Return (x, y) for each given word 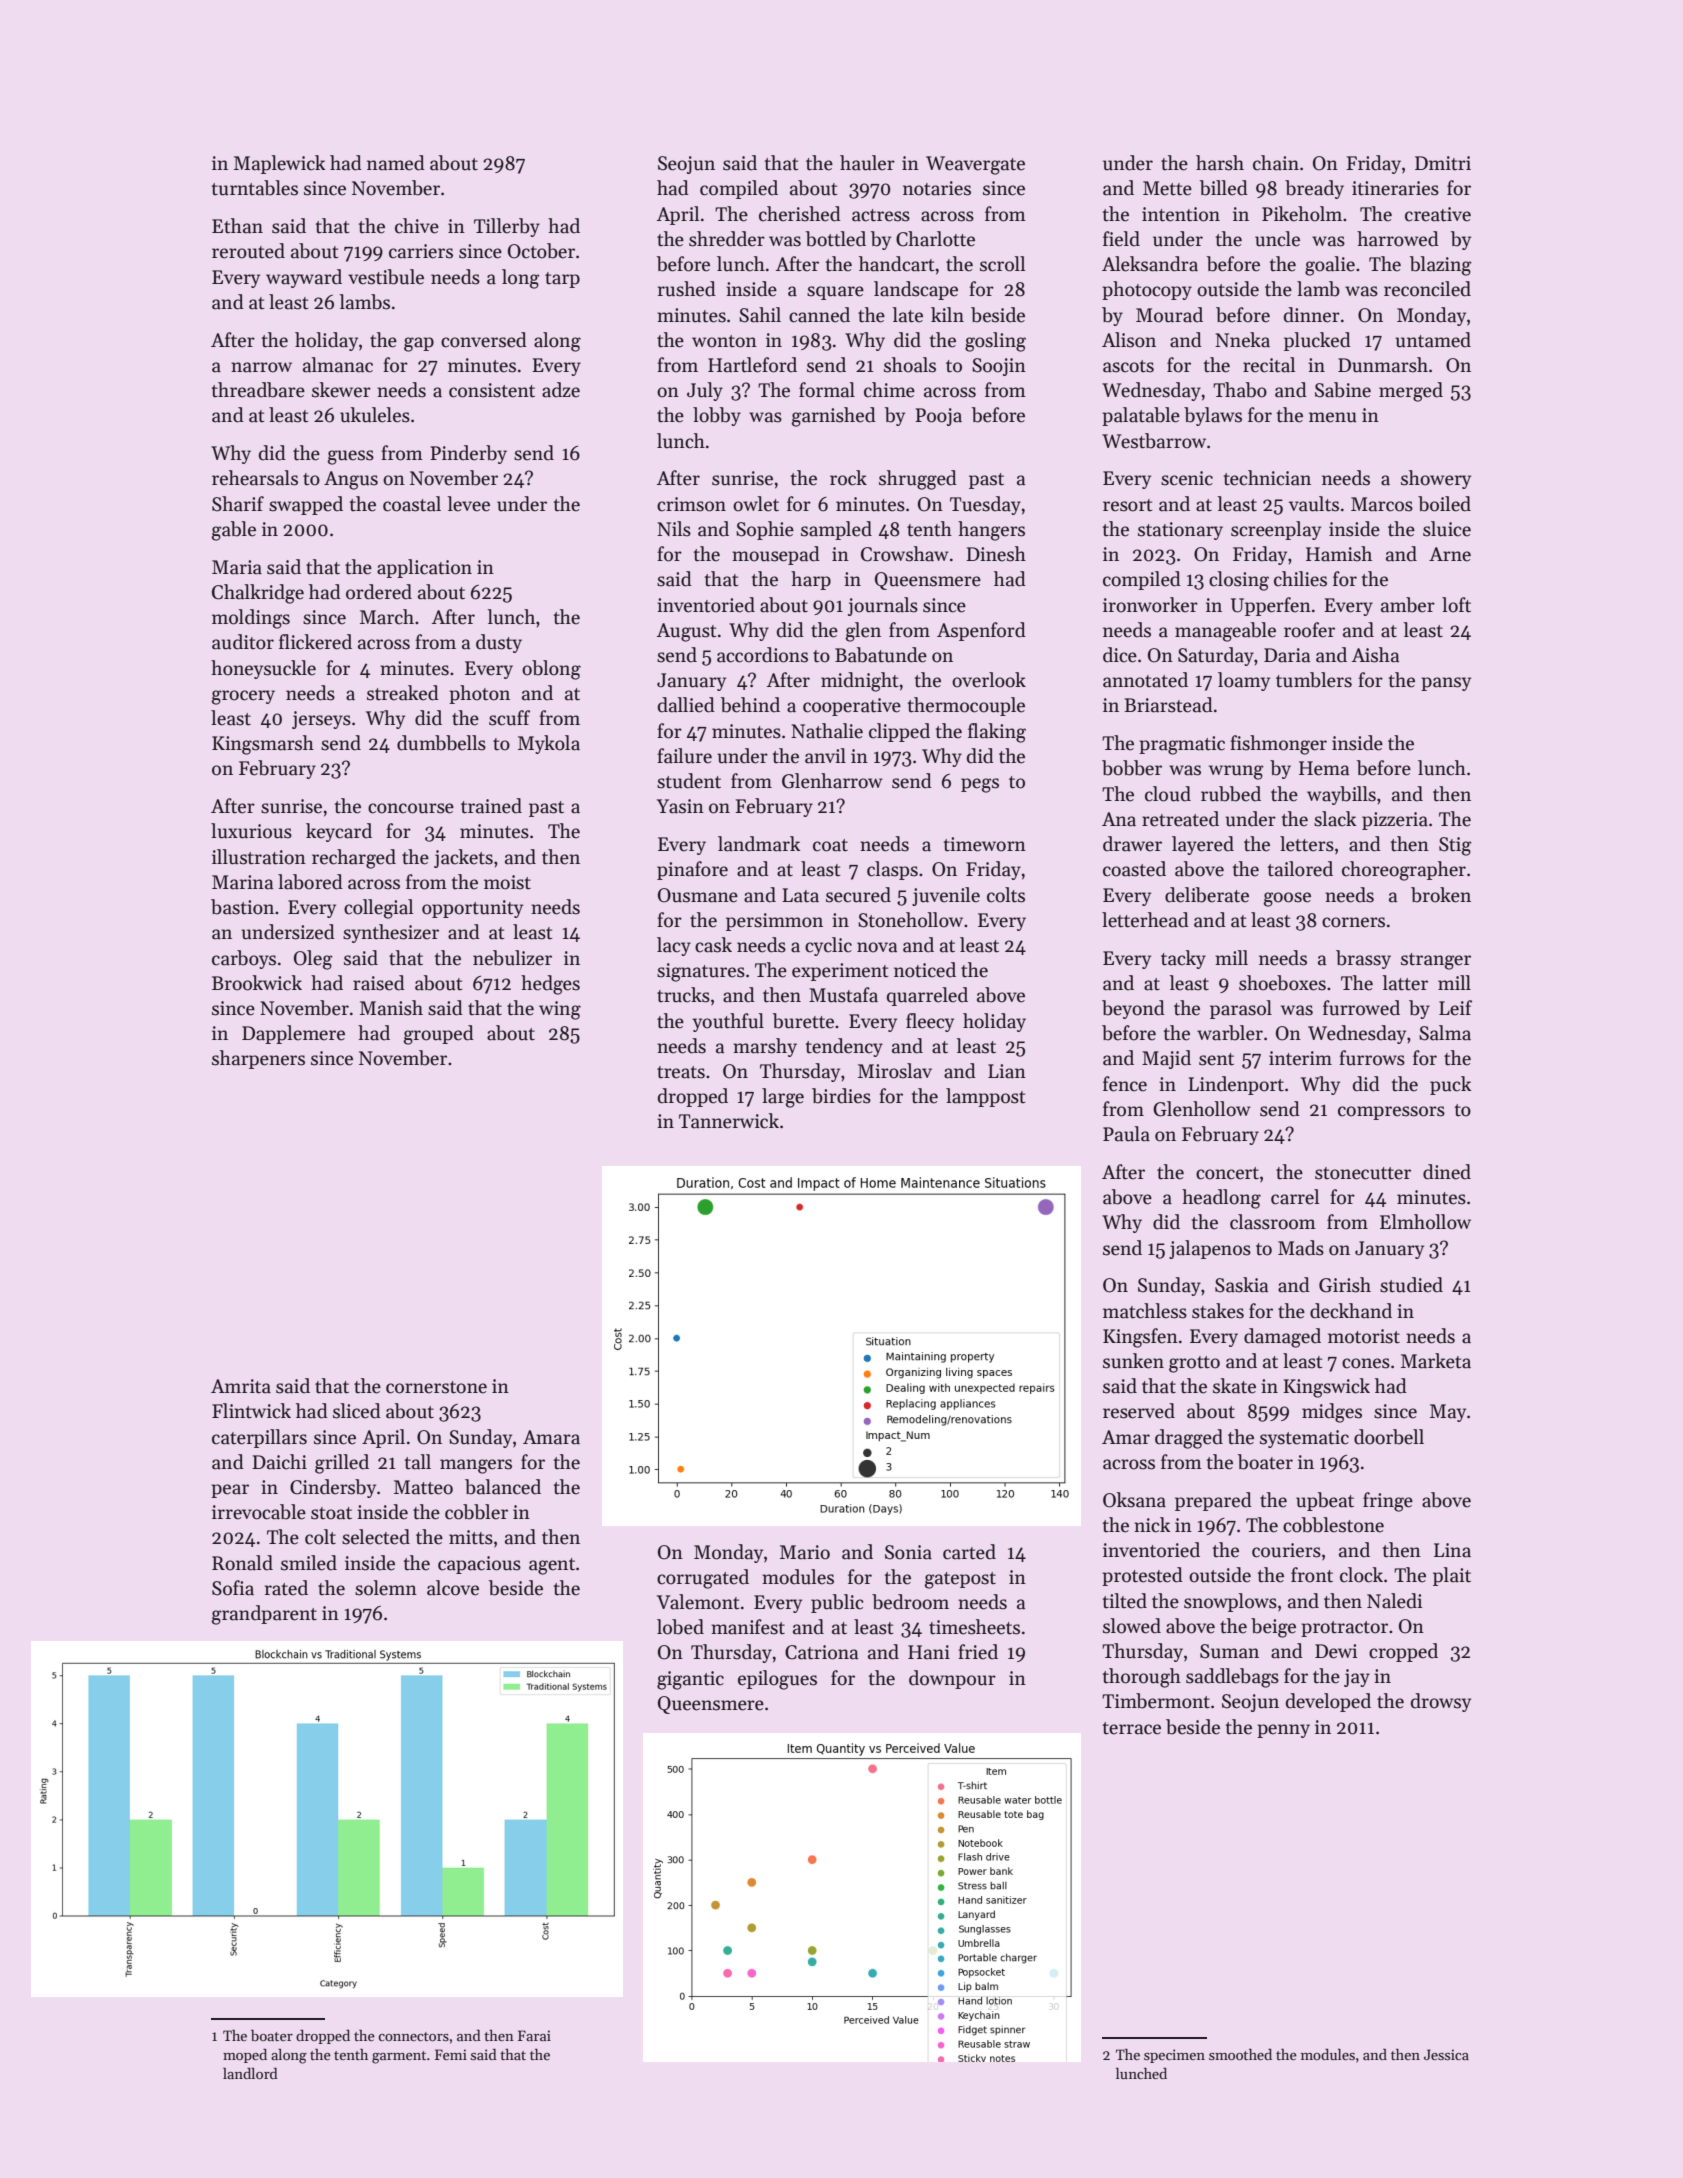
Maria (237, 567)
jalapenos (1210, 1249)
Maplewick (279, 164)
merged (1411, 392)
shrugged (918, 480)
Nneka (1242, 340)
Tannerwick (729, 1121)
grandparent (264, 1615)
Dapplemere (293, 1034)
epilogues (777, 1680)
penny (1283, 1731)
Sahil (760, 315)
